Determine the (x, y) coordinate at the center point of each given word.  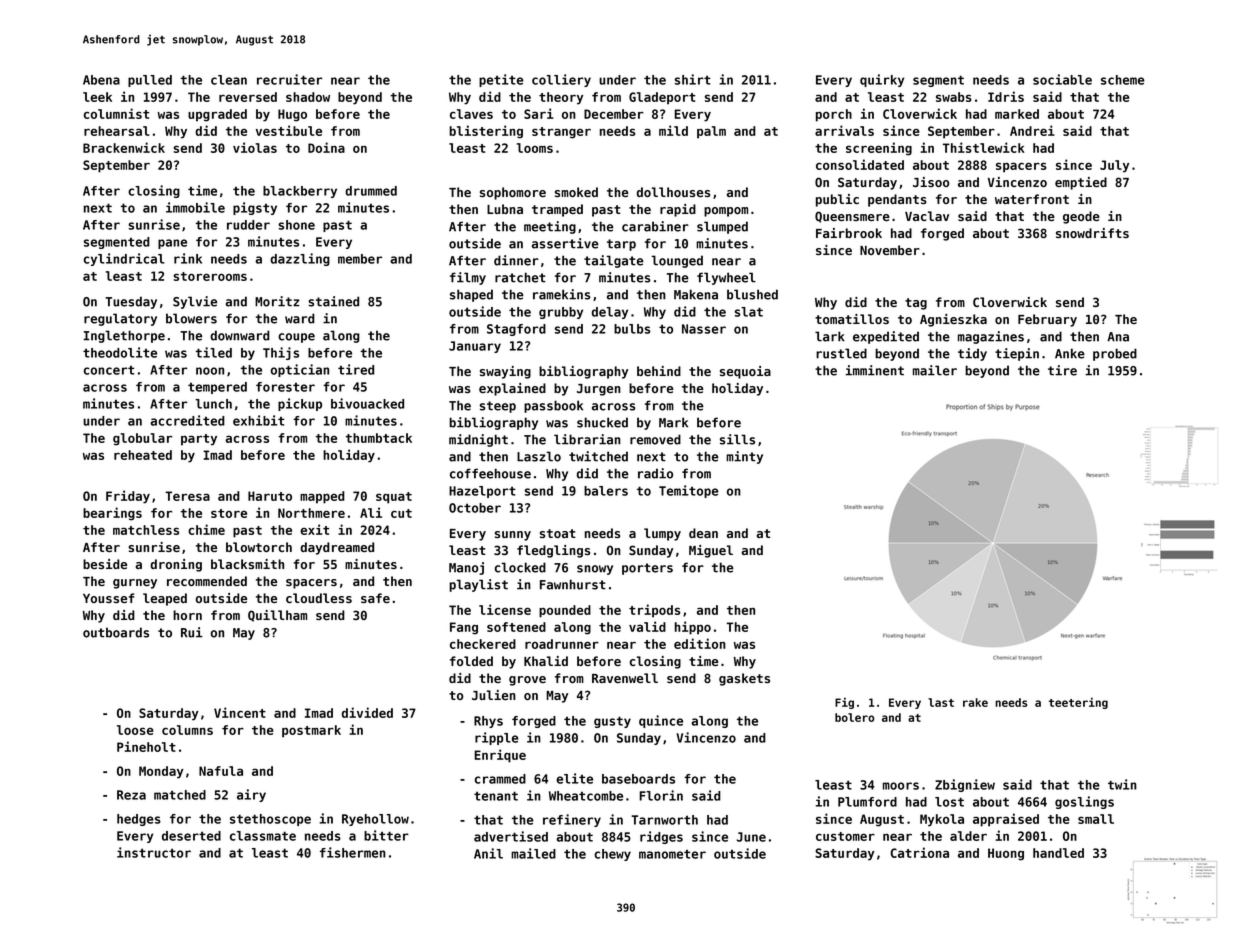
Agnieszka (953, 320)
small (1096, 819)
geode (1081, 217)
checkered (483, 644)
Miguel (711, 551)
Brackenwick (124, 147)
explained (512, 389)
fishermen (353, 852)
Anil (488, 853)
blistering (486, 132)
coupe (296, 338)
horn (187, 615)
